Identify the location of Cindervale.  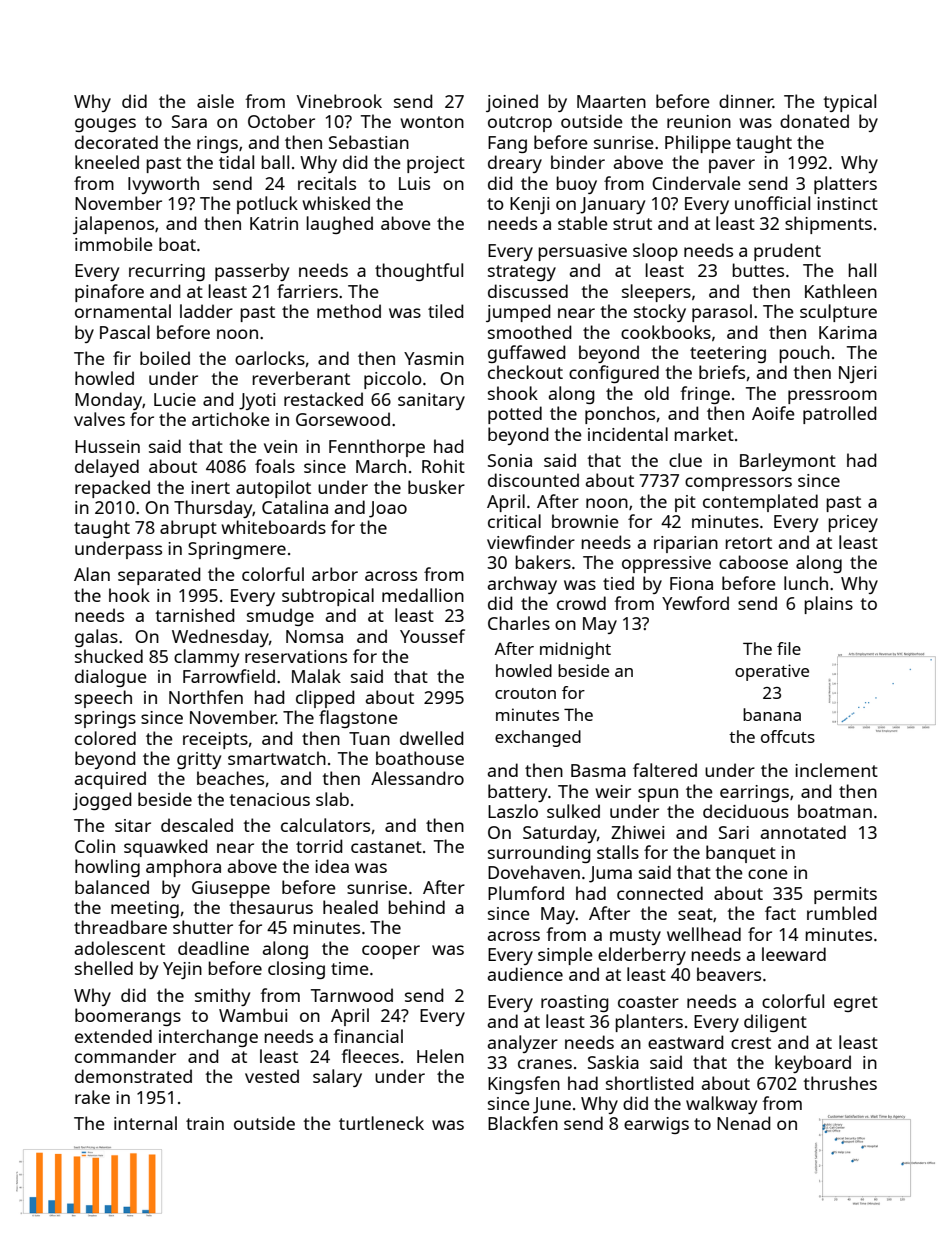
(696, 183).
